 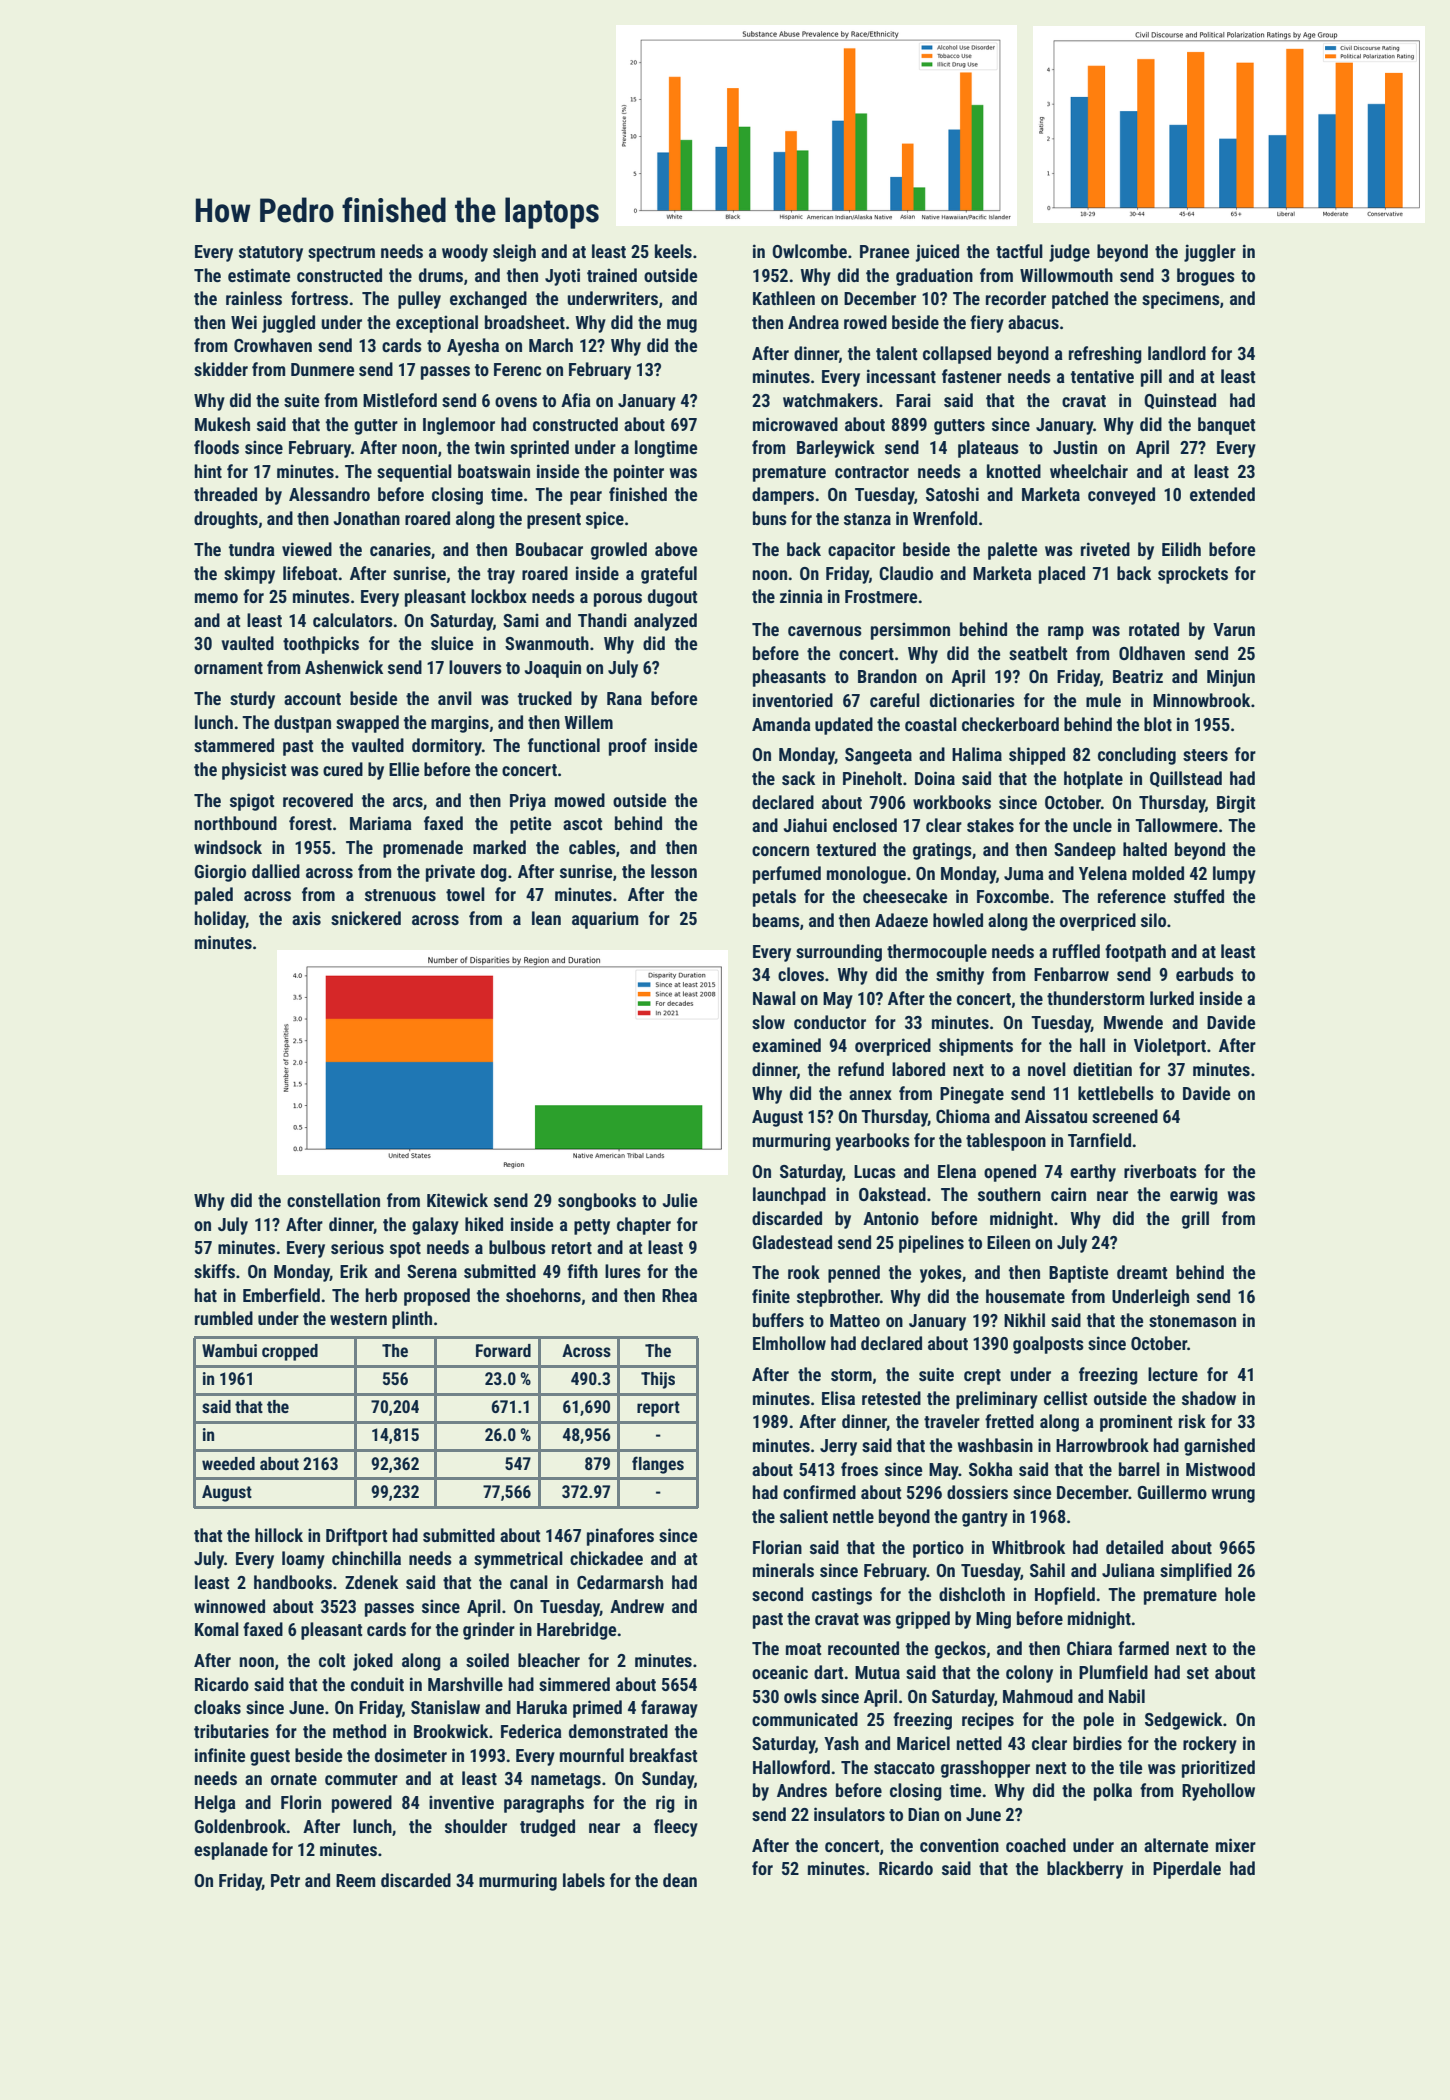 I want to click on holiday, so click(x=220, y=920).
